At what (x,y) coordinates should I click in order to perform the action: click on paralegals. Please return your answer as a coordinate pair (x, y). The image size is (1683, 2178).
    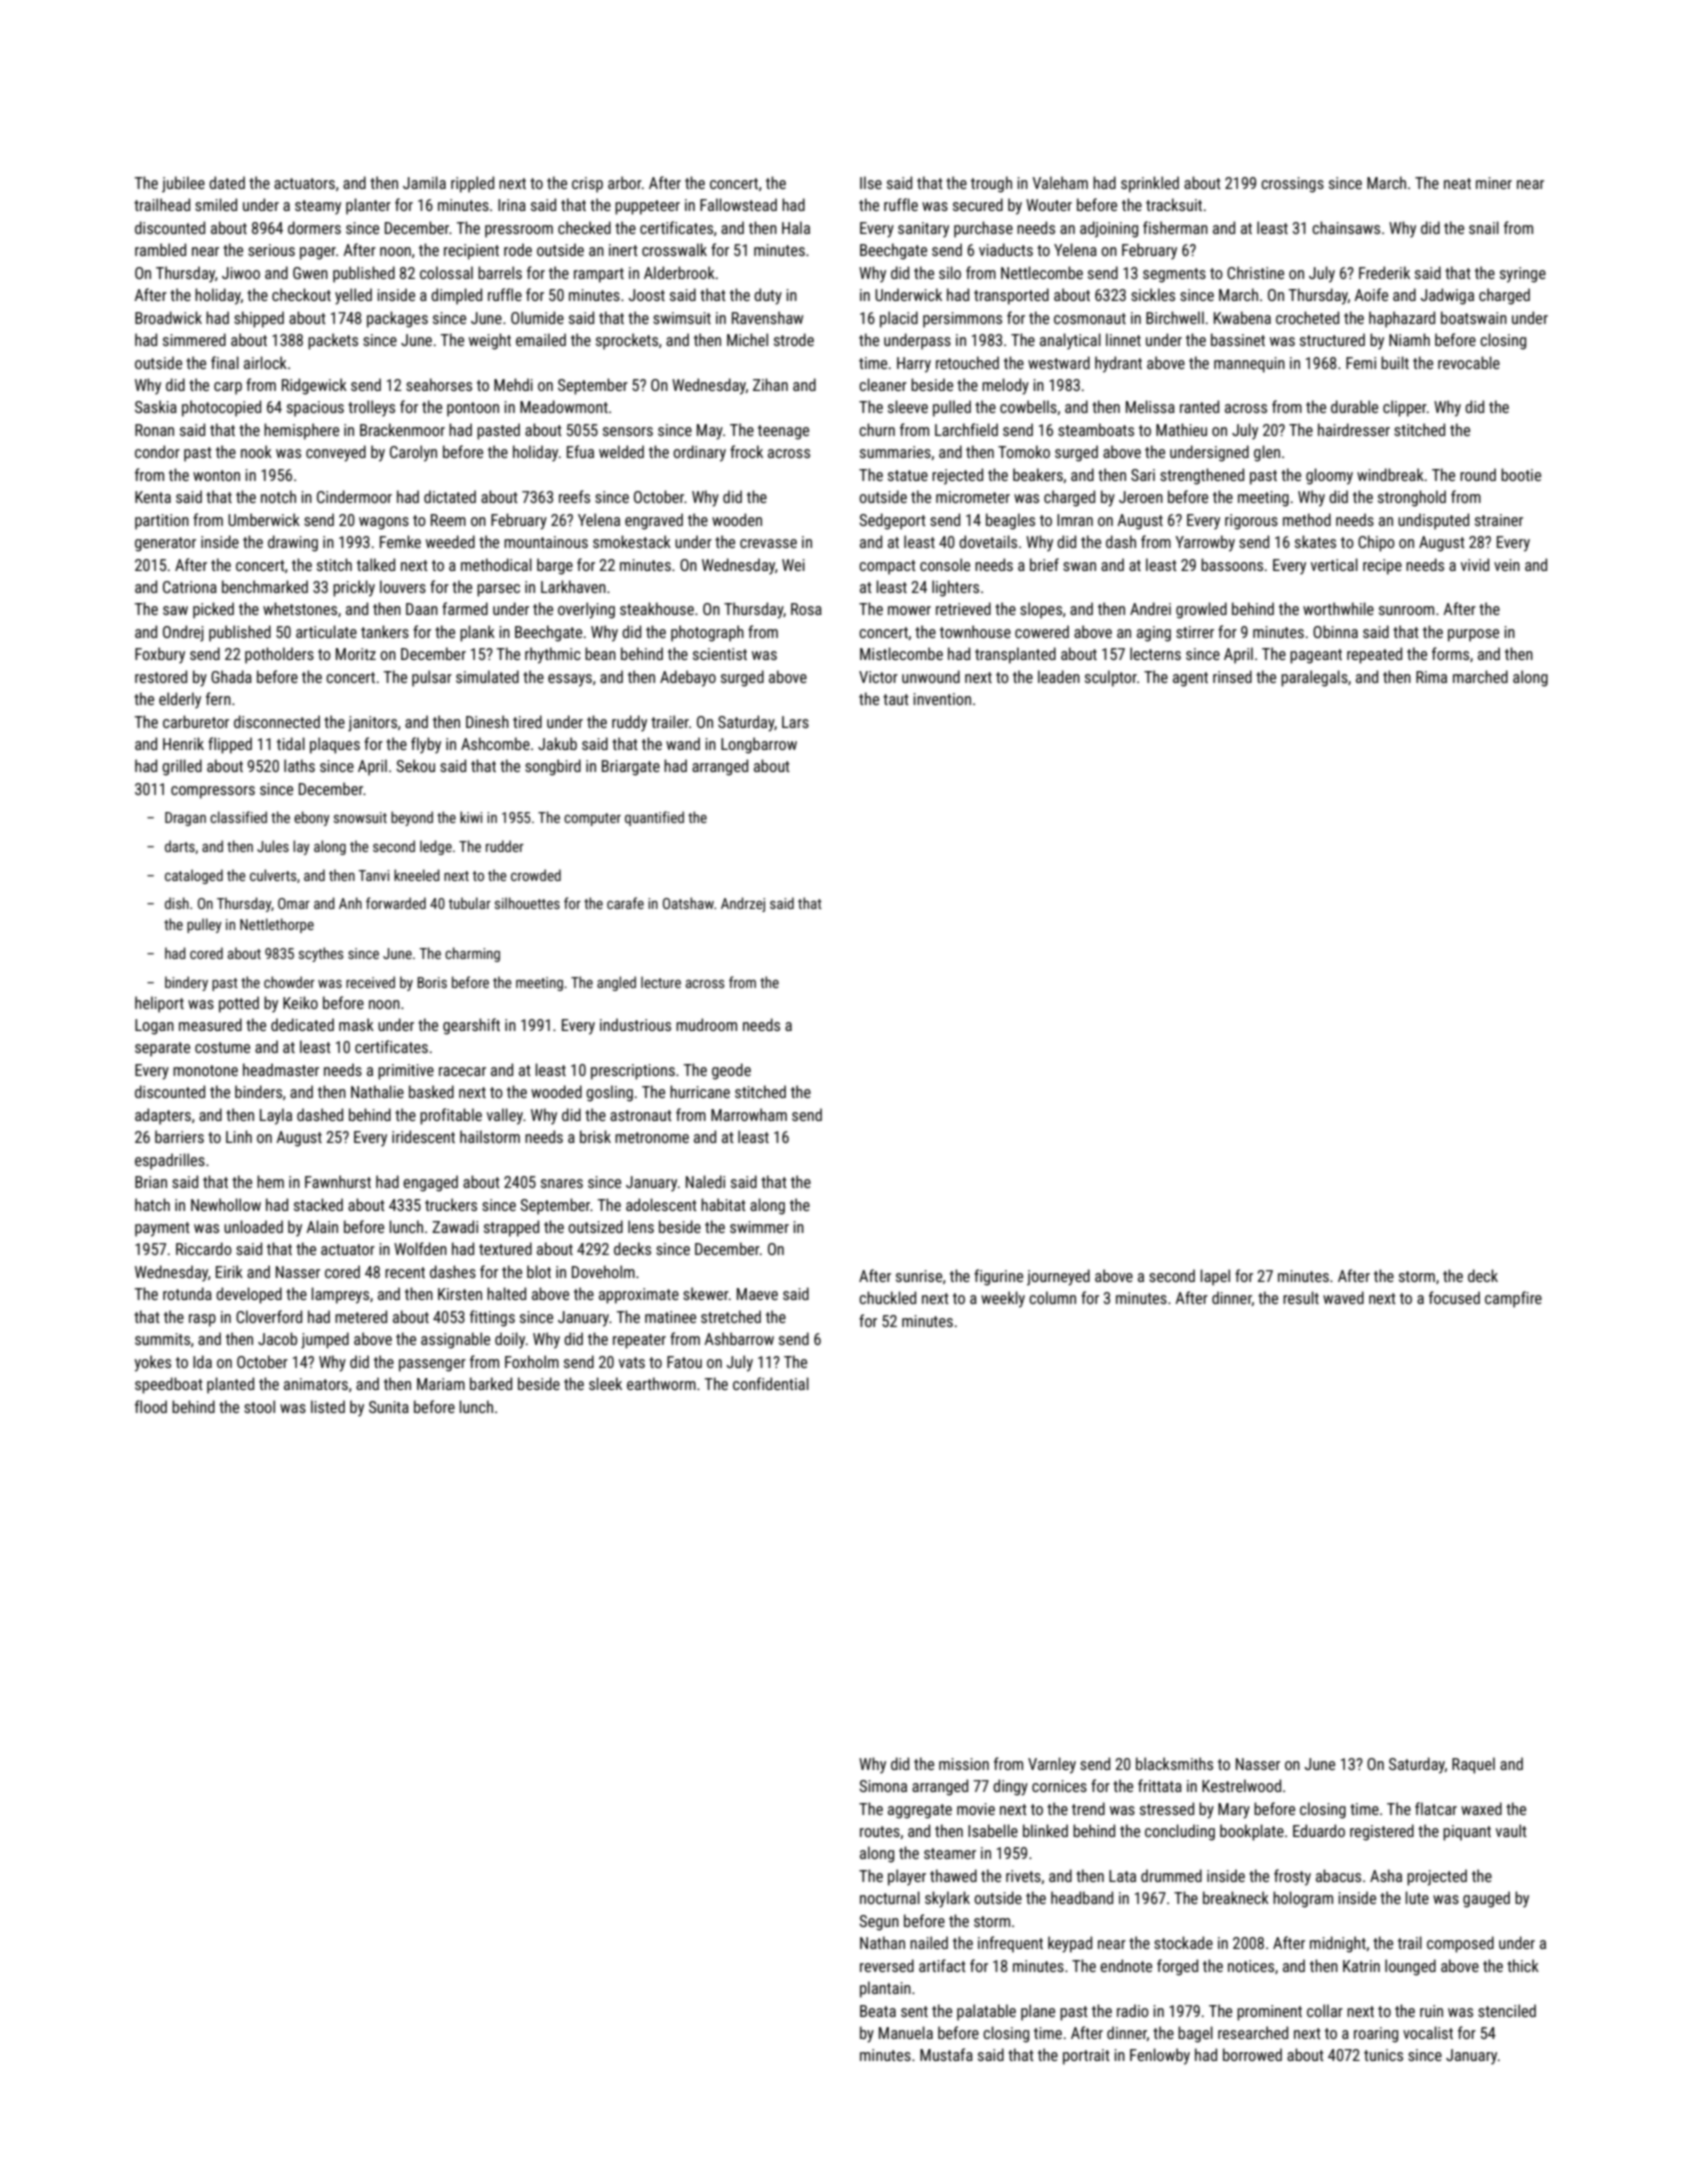
    Looking at the image, I should click on (1314, 678).
